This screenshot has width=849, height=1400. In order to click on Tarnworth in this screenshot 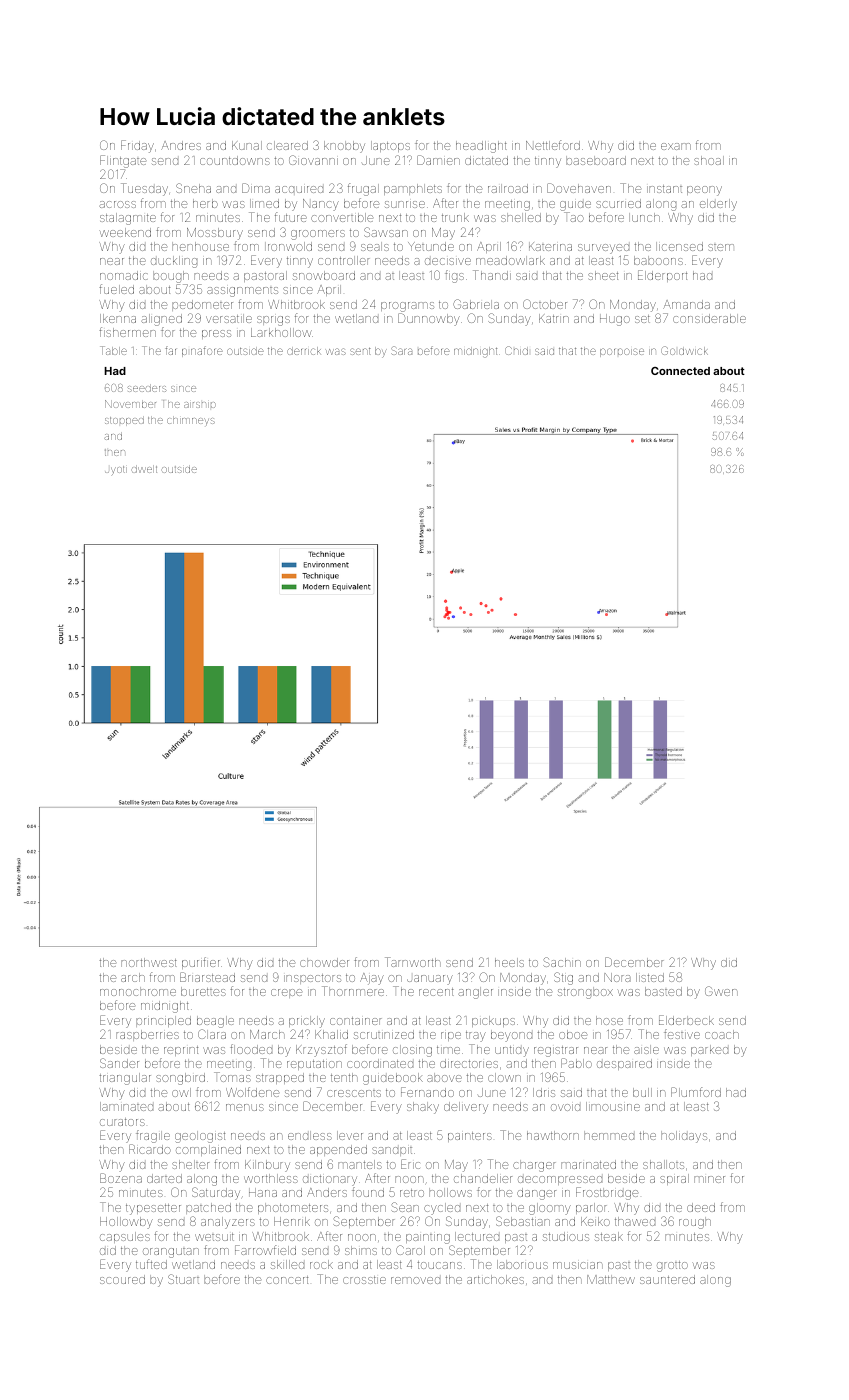, I will do `click(413, 962)`.
